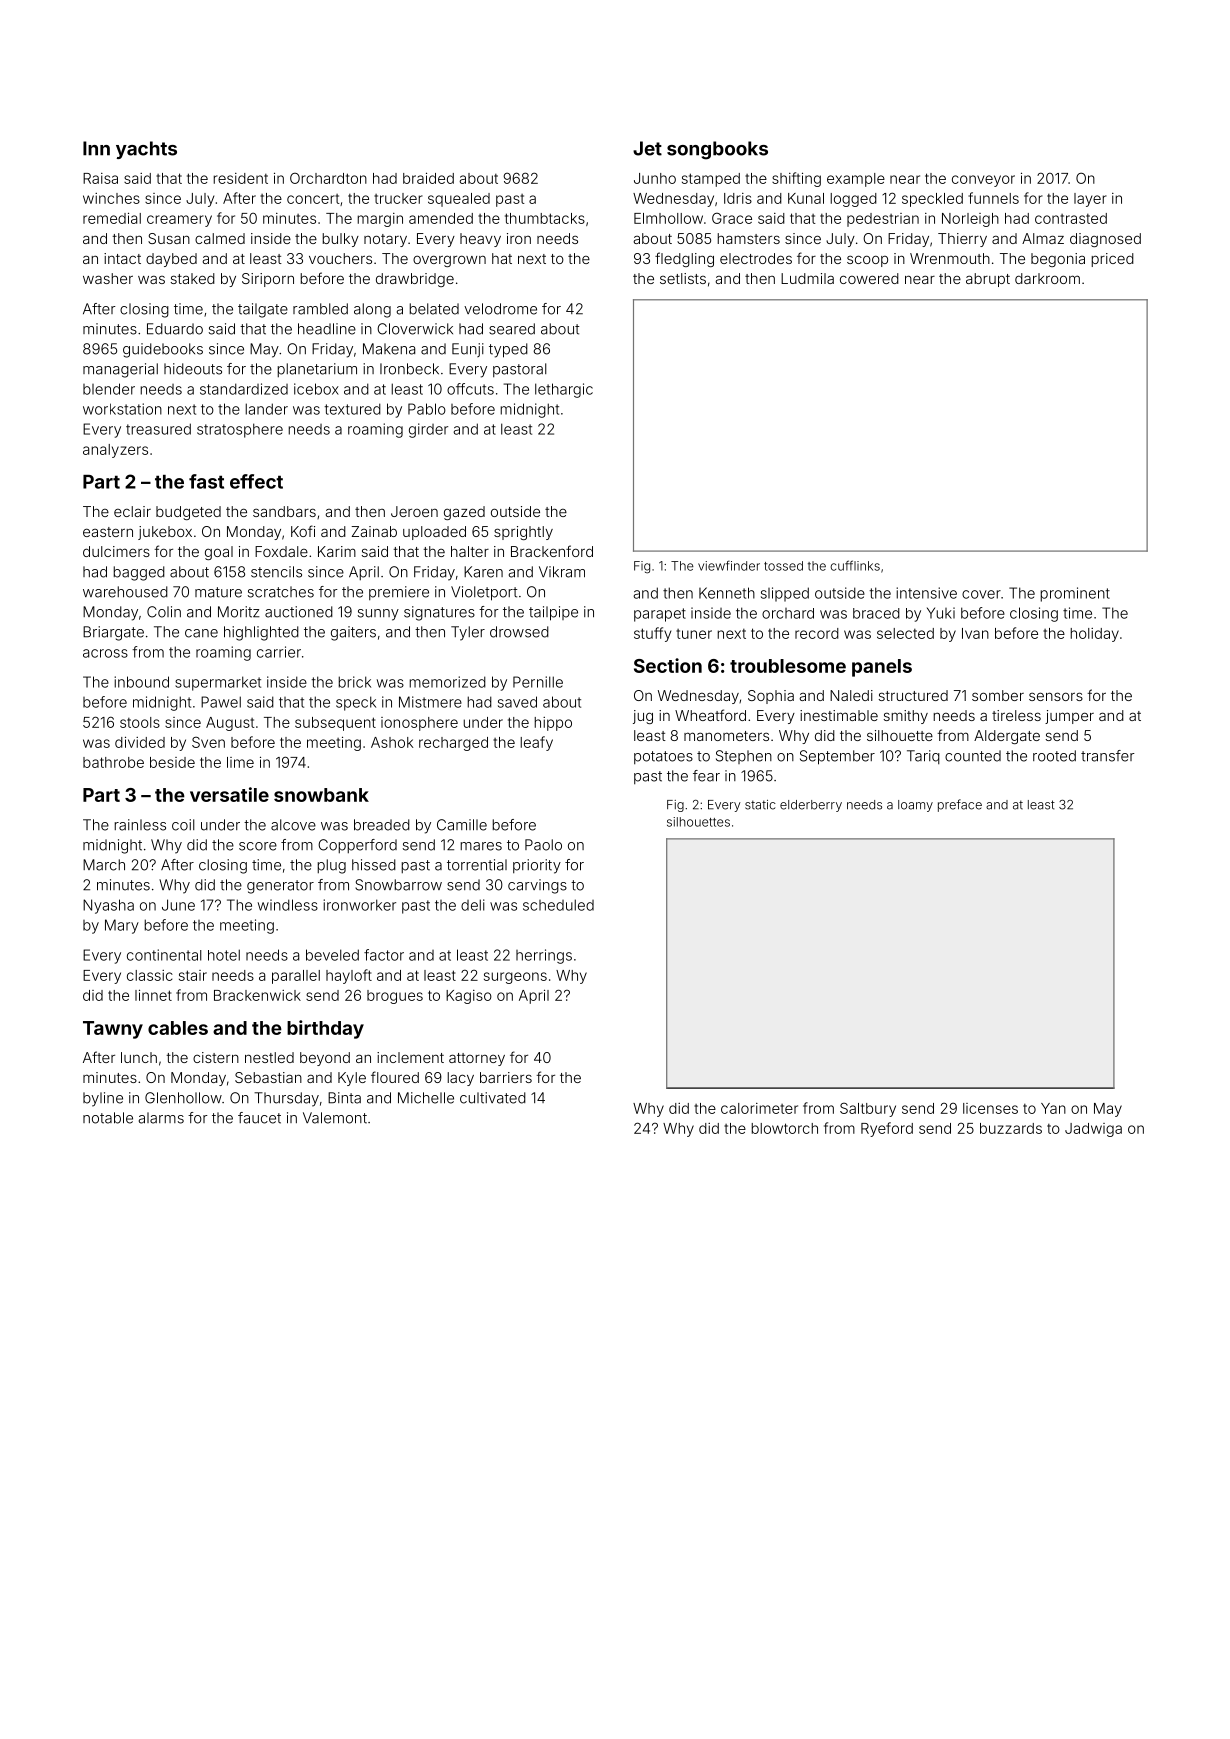  I want to click on sensors, so click(1056, 696).
